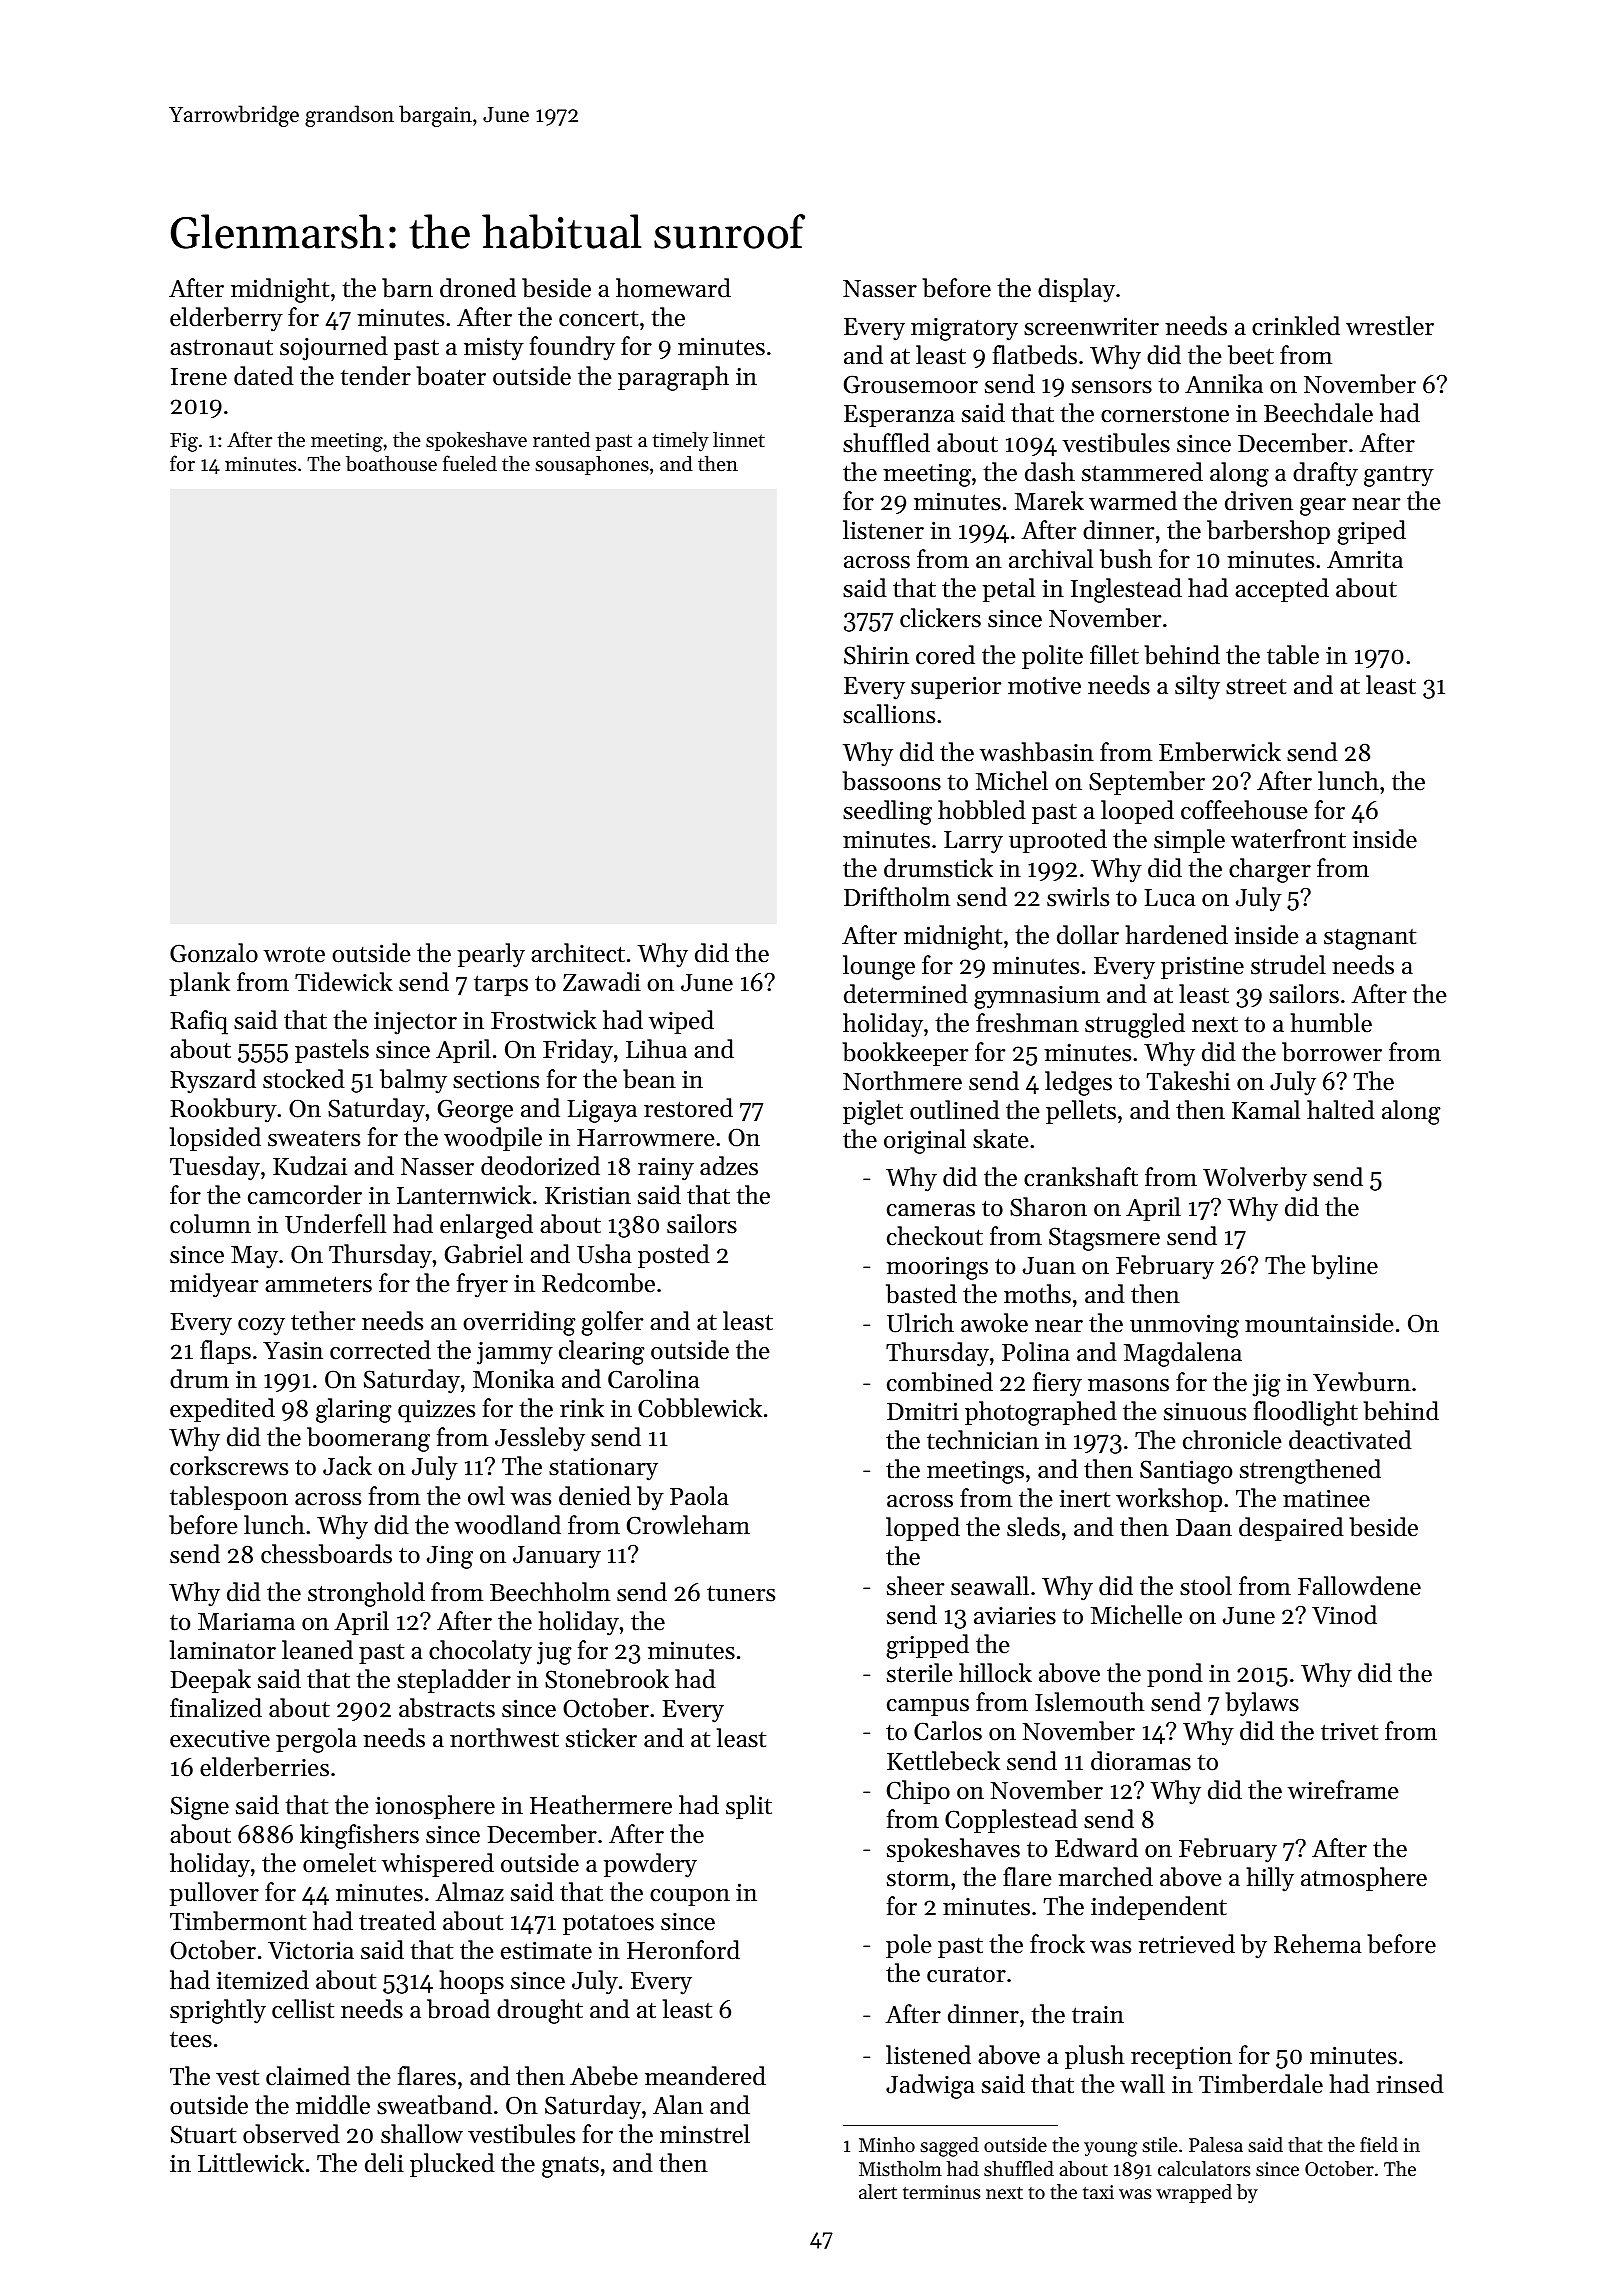 Image resolution: width=1620 pixels, height=2292 pixels. I want to click on stationary, so click(603, 1469).
